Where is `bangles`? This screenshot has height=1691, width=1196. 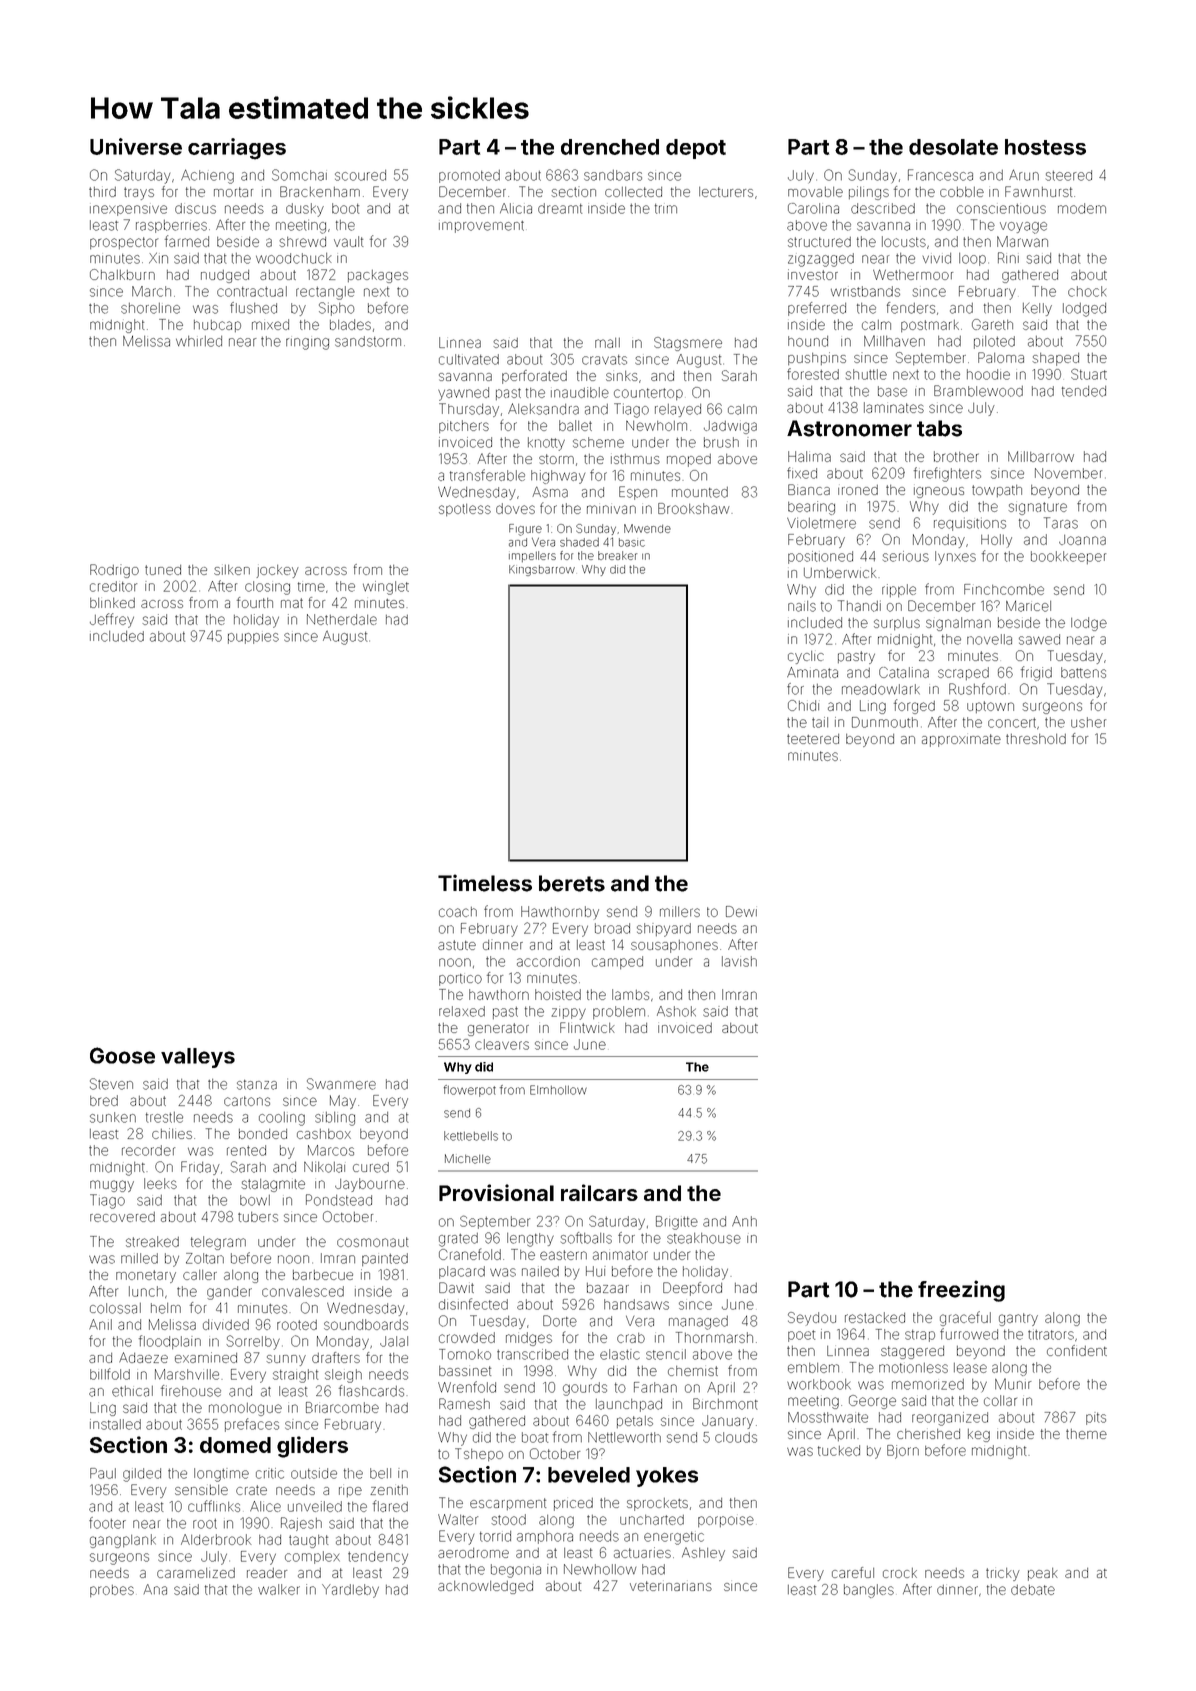
bangles is located at coordinates (869, 1591).
